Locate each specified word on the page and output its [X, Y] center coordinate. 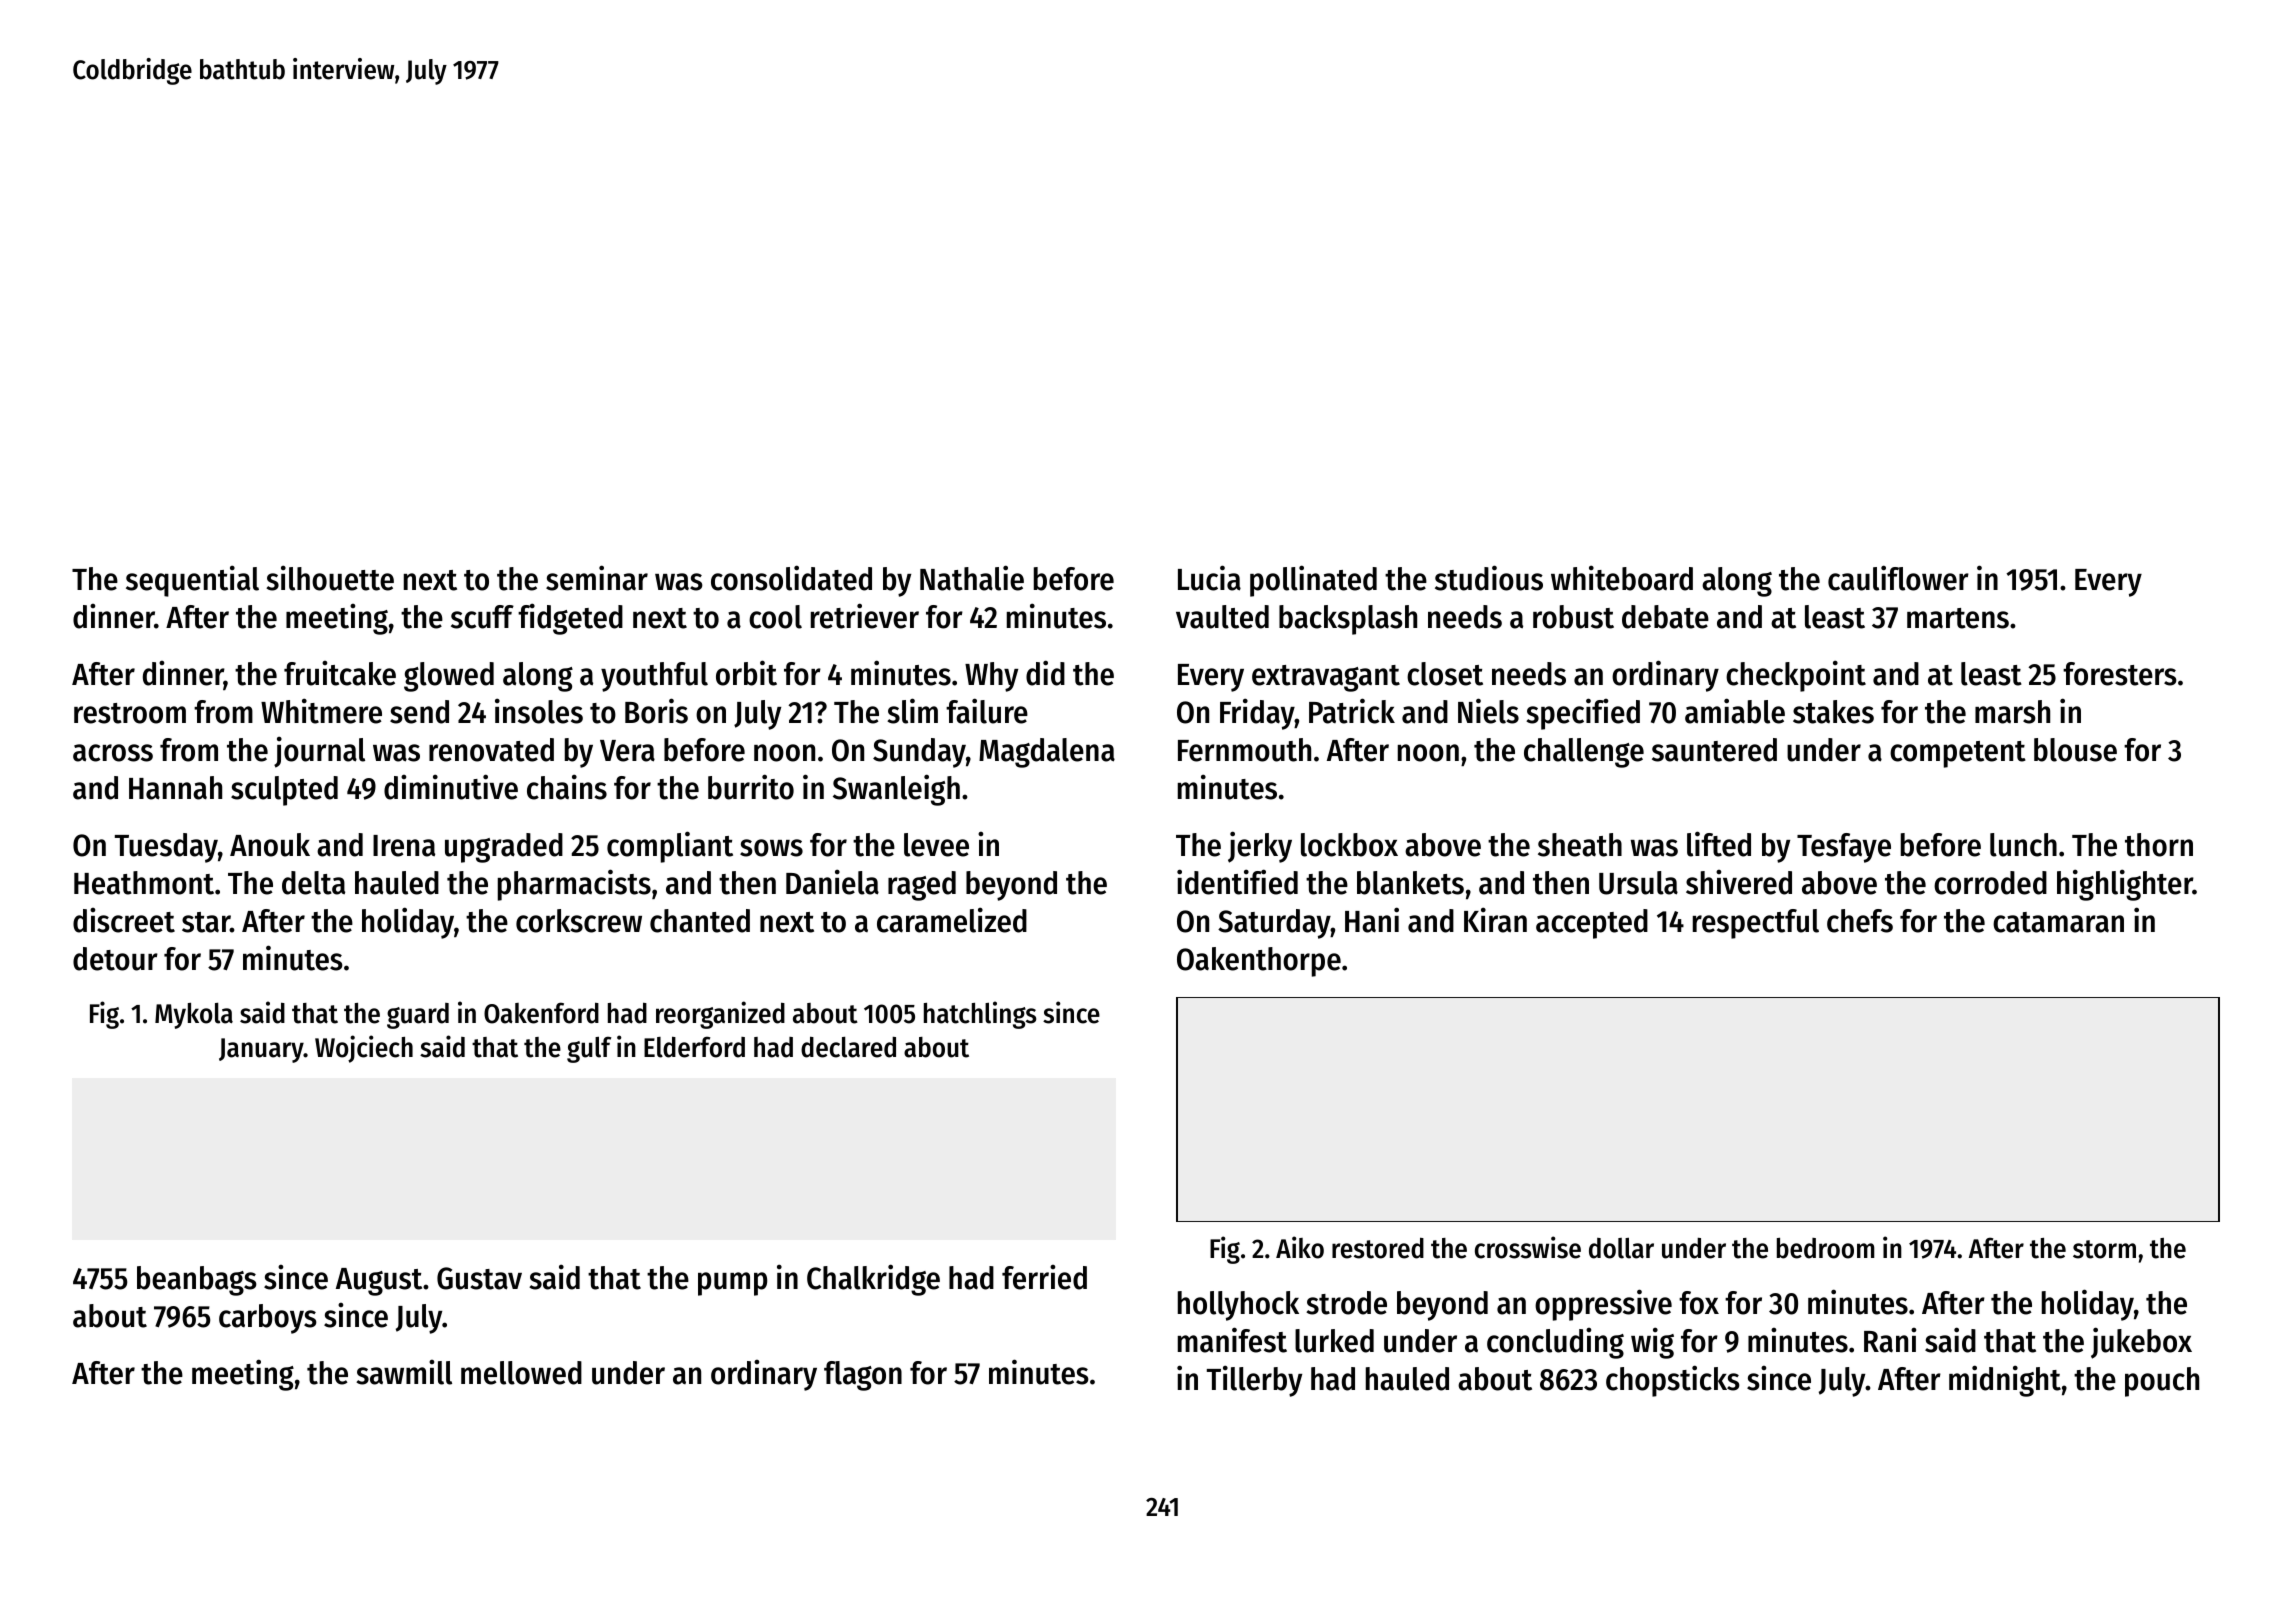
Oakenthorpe [1259, 962]
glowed [449, 677]
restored [1378, 1248]
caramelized [952, 920]
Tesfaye [1844, 848]
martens [1958, 618]
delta [313, 883]
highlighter [2125, 885]
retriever [865, 616]
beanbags [197, 1281]
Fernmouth [1244, 750]
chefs [1860, 921]
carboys [268, 1319]
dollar [1621, 1248]
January [261, 1050]
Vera [627, 751]
